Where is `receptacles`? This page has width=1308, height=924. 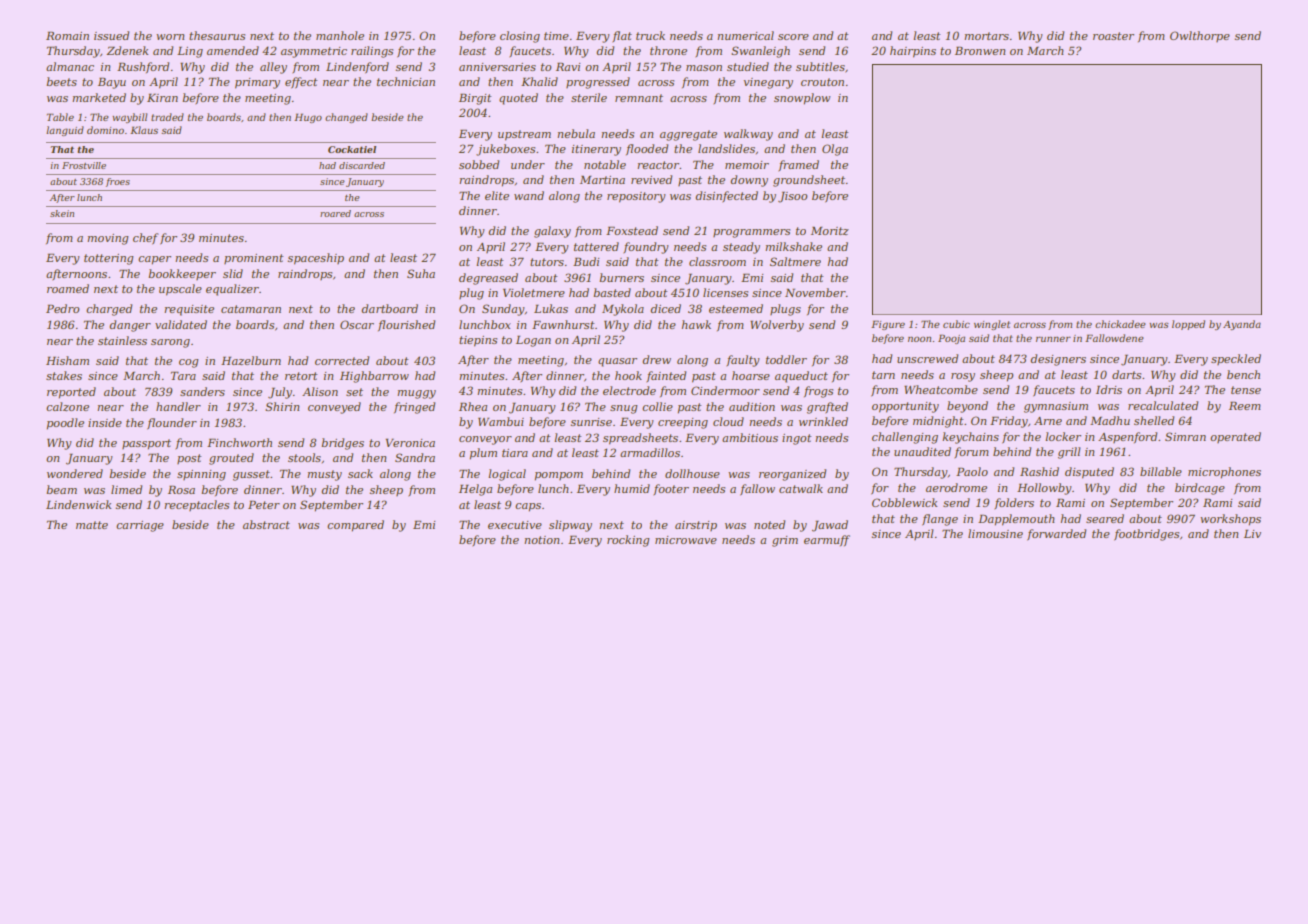 receptacles is located at coordinates (196, 505).
